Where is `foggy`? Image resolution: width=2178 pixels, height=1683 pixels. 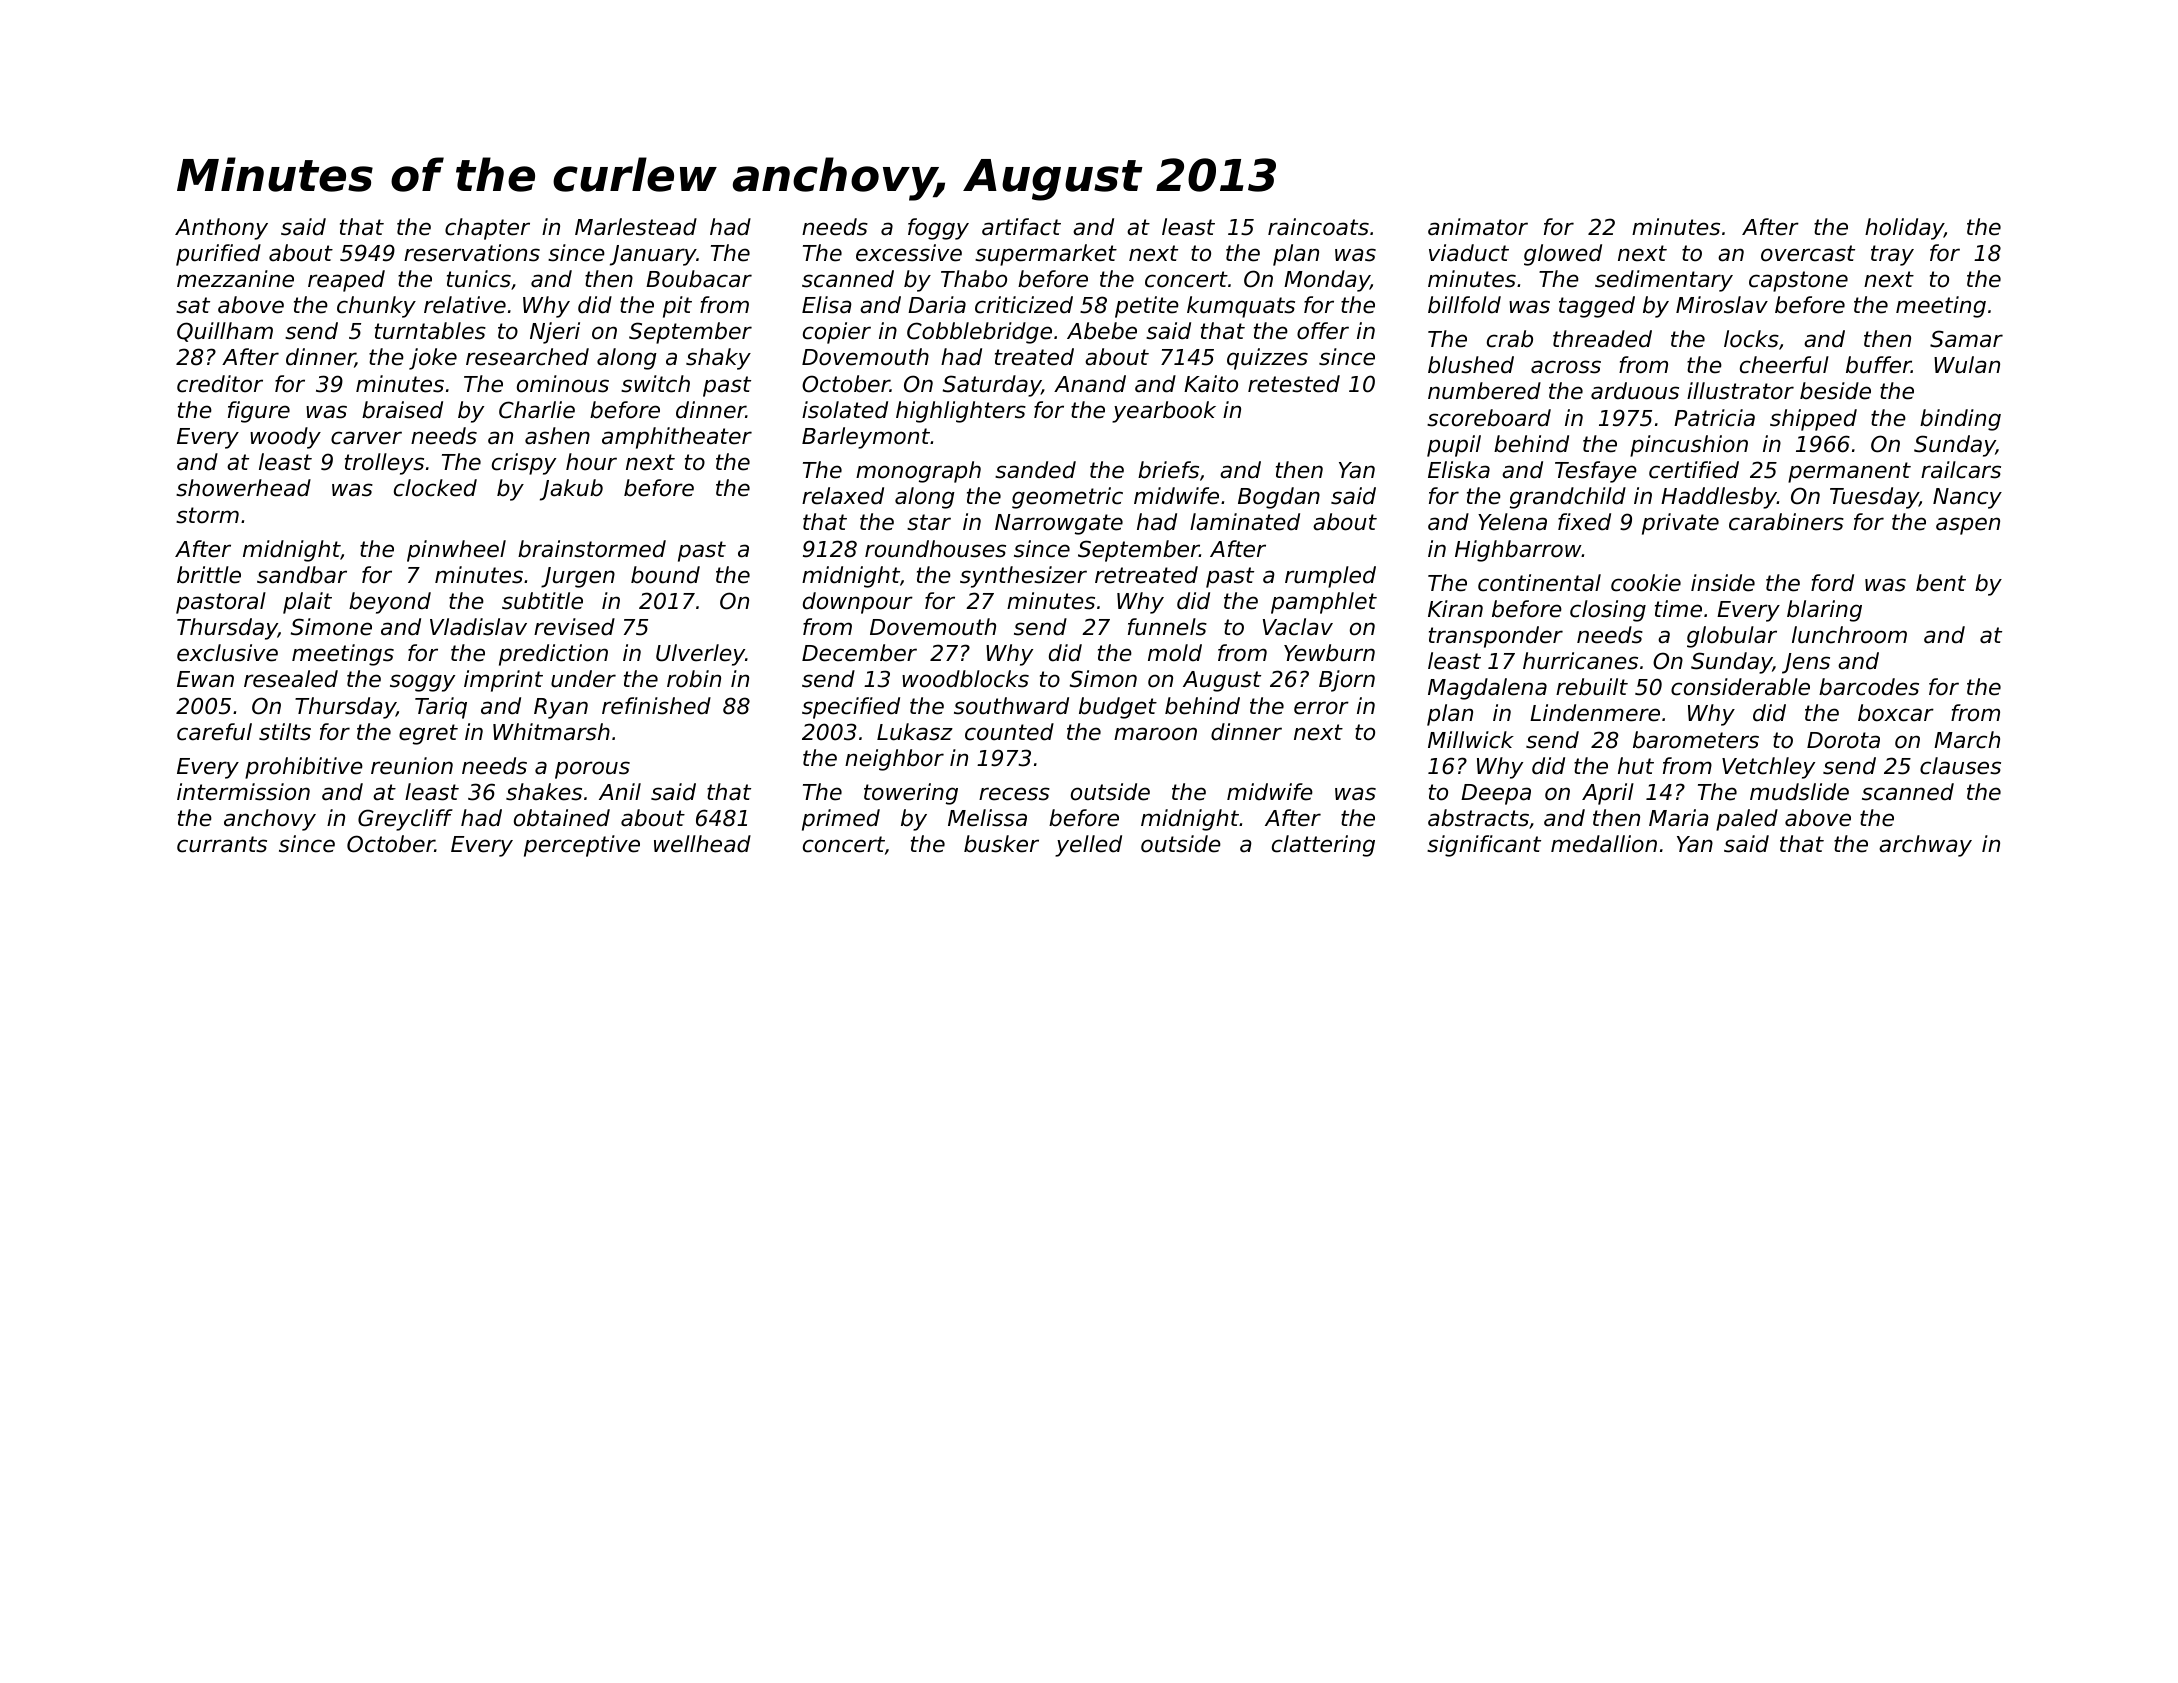 foggy is located at coordinates (938, 229).
